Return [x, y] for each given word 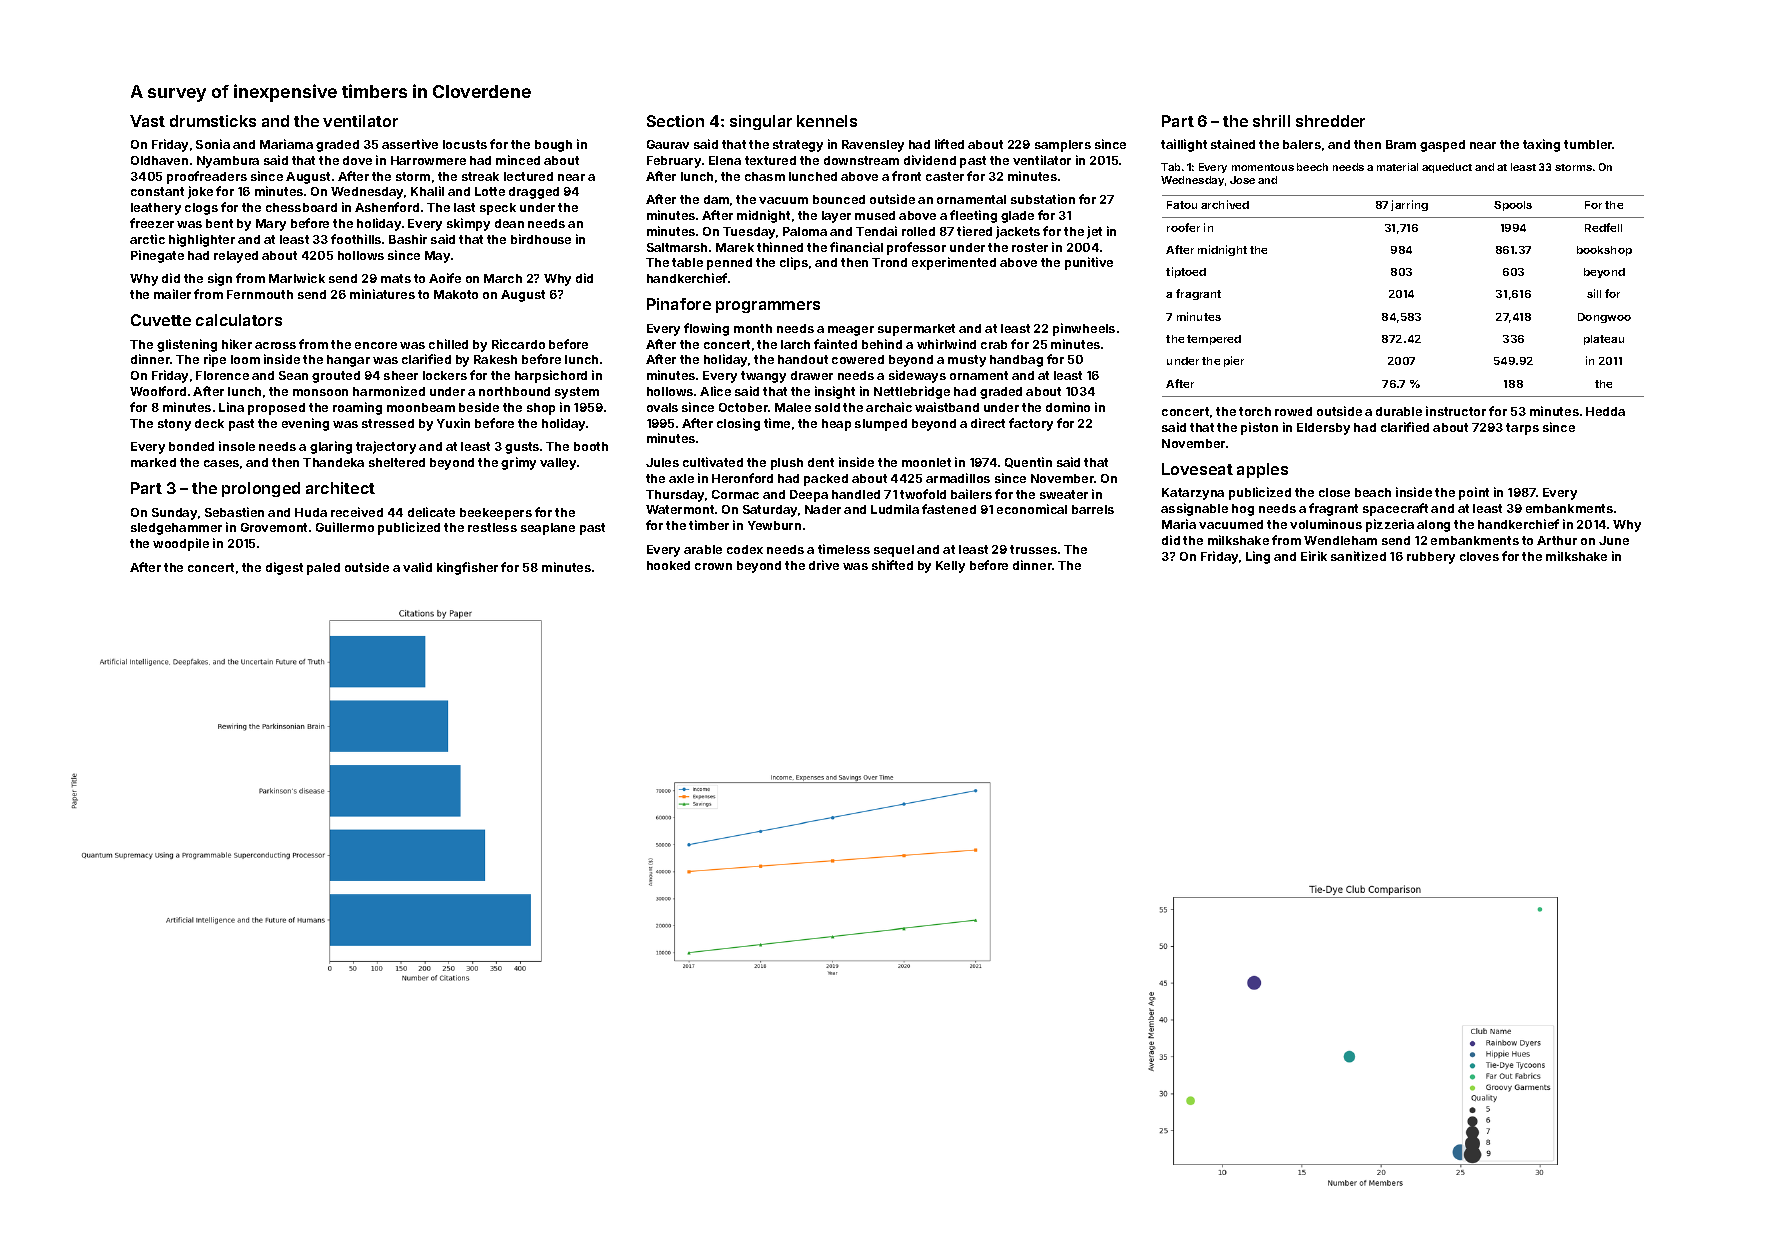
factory [1031, 424]
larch [795, 344]
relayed [236, 257]
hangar [348, 361]
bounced [839, 199]
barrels [1093, 509]
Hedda [1605, 411]
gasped [1442, 146]
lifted [949, 144]
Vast [147, 121]
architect [340, 488]
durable [1399, 411]
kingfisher [467, 568]
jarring [1409, 205]
